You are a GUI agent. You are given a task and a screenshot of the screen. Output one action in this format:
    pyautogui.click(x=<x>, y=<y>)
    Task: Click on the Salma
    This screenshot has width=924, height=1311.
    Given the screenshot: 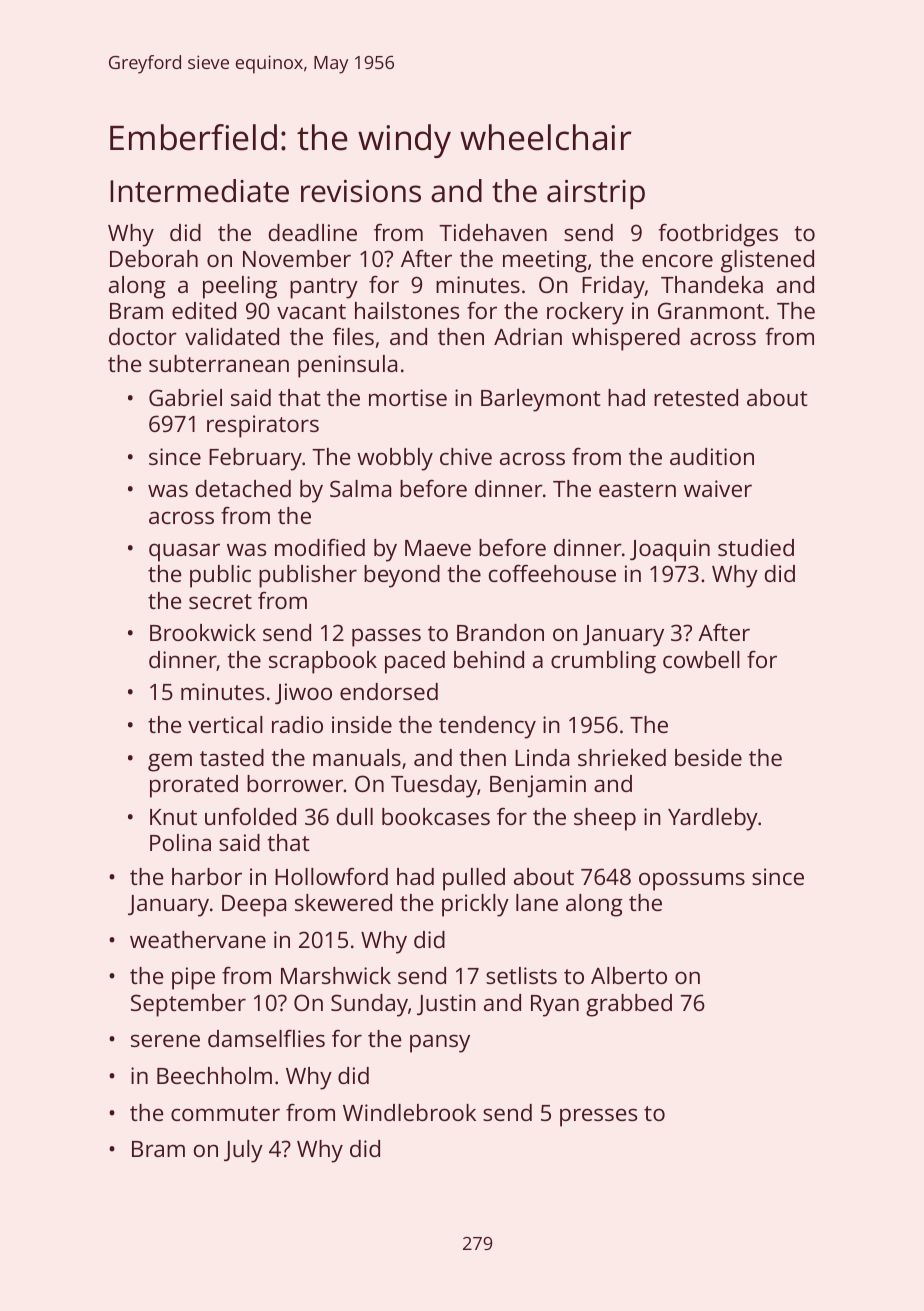 What is the action you would take?
    pyautogui.click(x=360, y=488)
